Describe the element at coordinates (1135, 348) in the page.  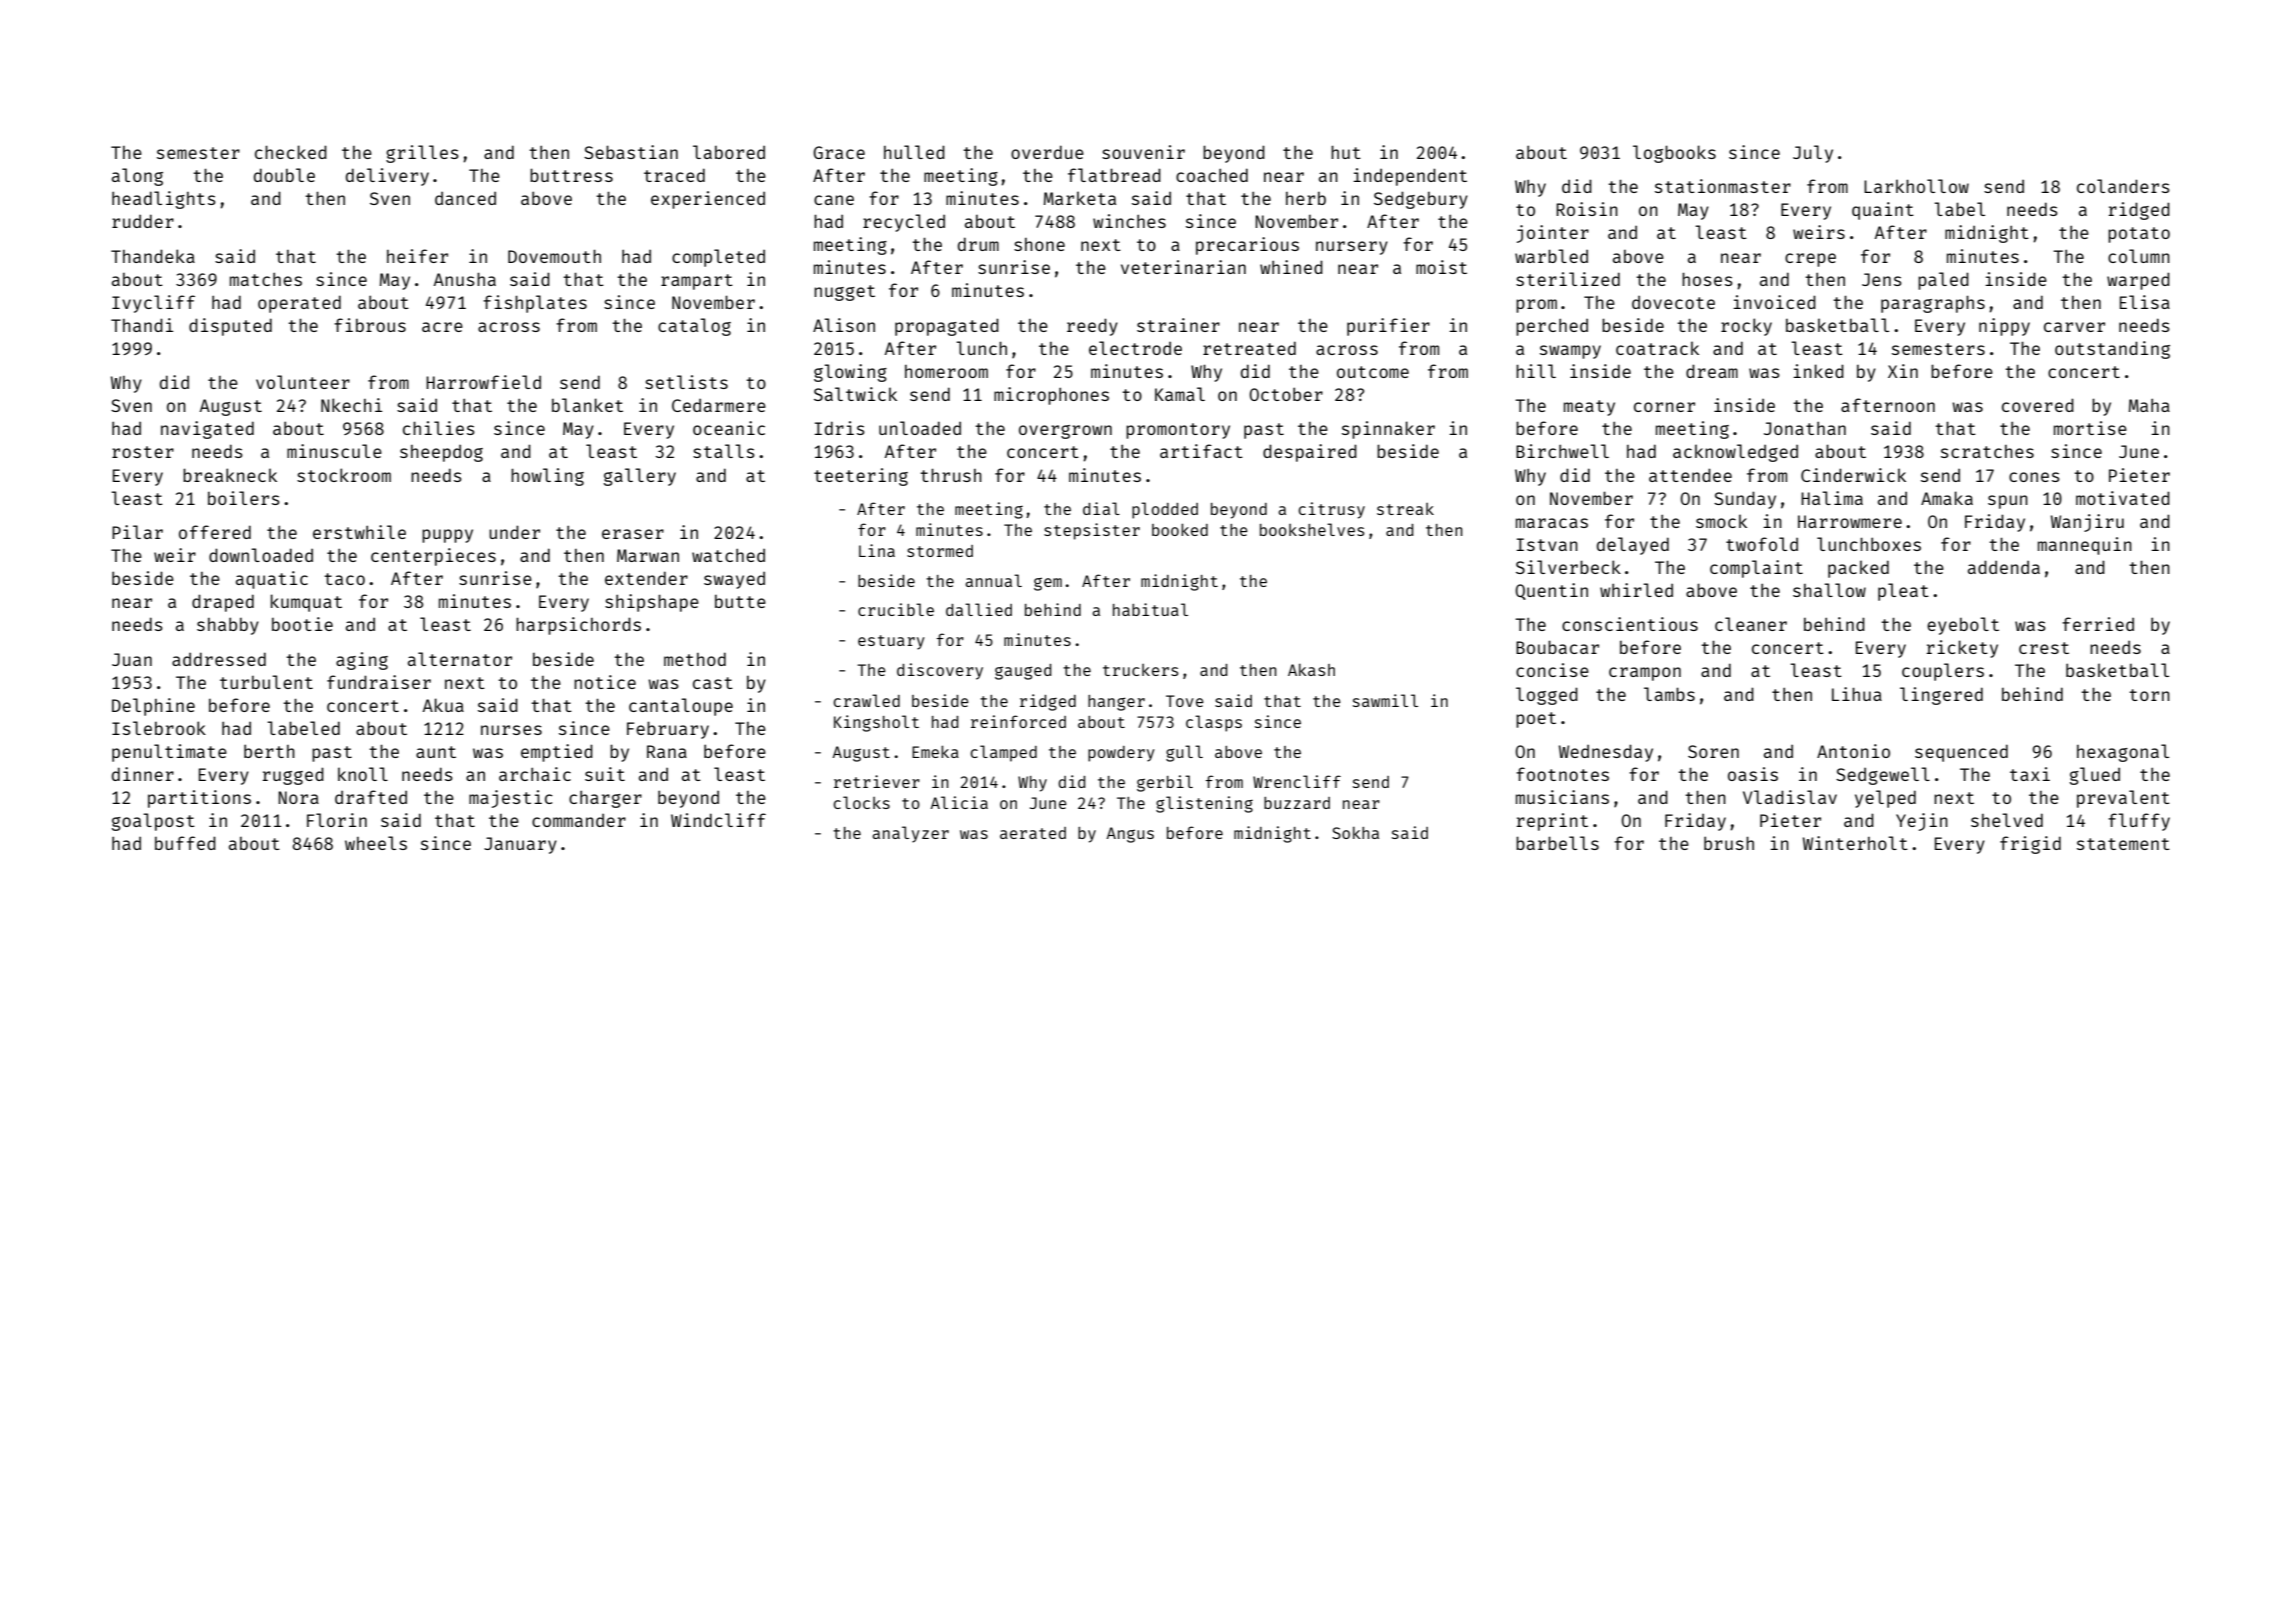
I see `electrode` at that location.
